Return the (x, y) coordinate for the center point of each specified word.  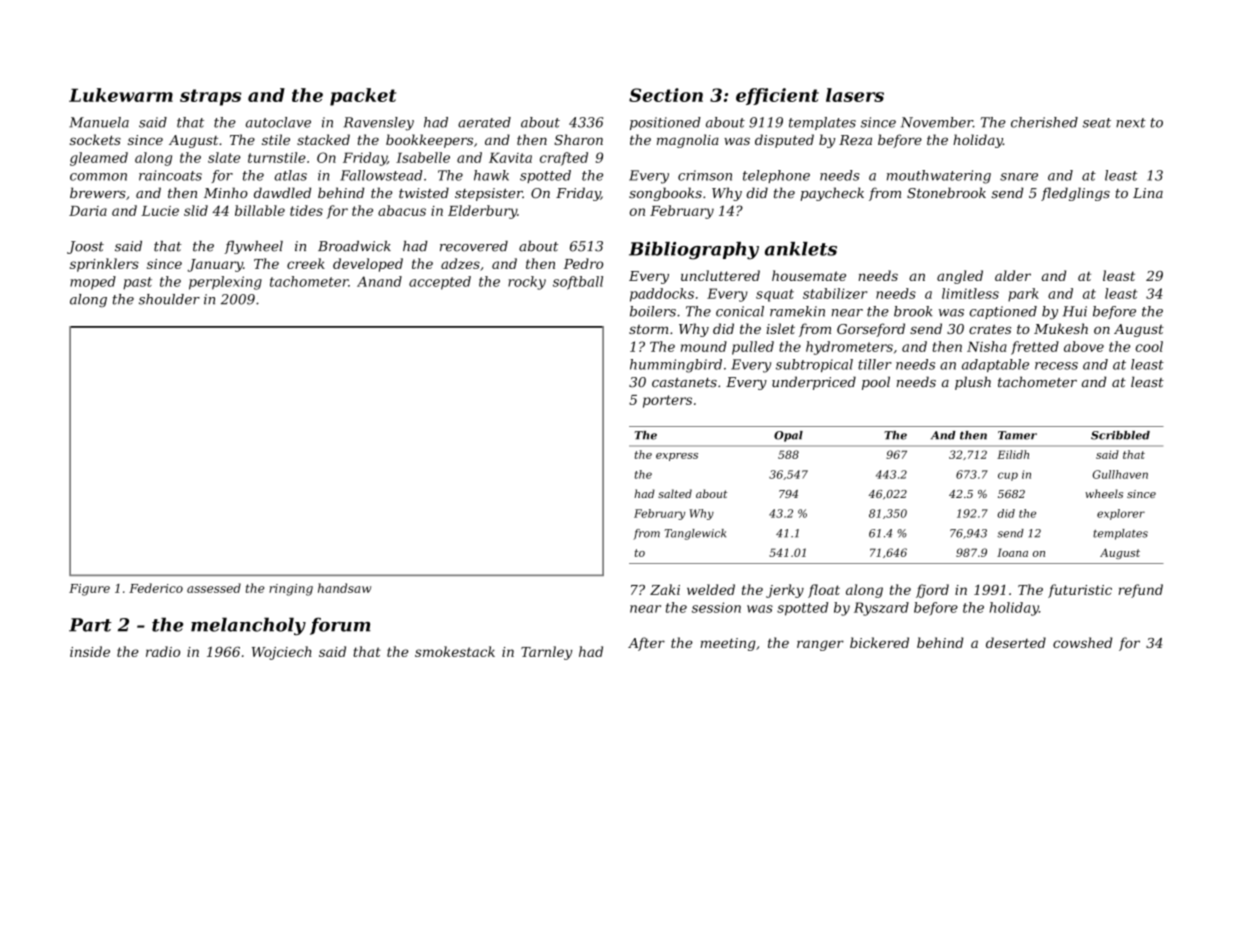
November (937, 122)
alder (1013, 275)
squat (775, 295)
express (677, 457)
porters (667, 401)
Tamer (1017, 435)
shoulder (169, 299)
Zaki (665, 589)
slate (224, 157)
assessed (214, 588)
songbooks (665, 194)
